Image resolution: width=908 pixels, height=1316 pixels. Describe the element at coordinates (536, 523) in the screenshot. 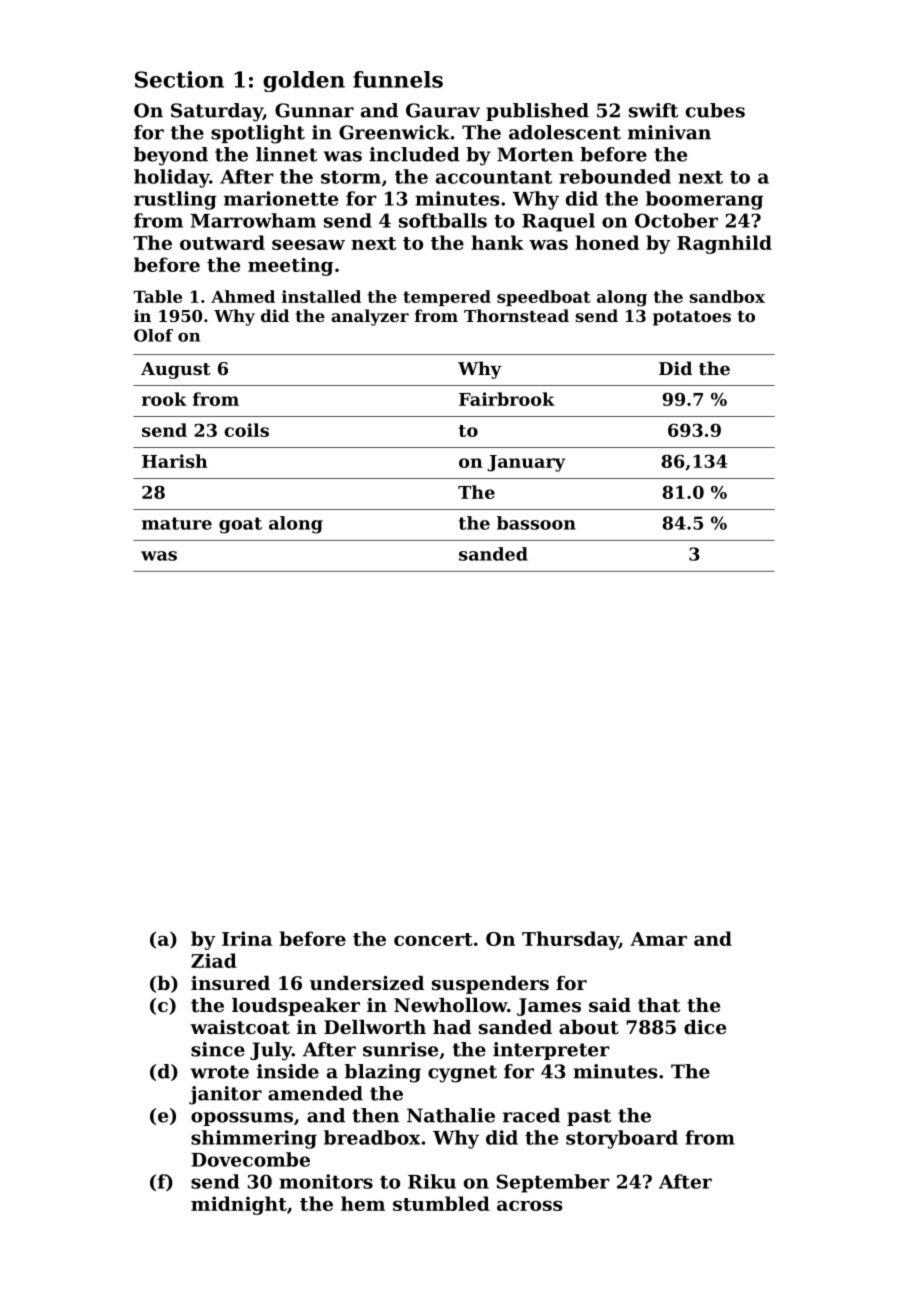

I see `bassoon` at that location.
